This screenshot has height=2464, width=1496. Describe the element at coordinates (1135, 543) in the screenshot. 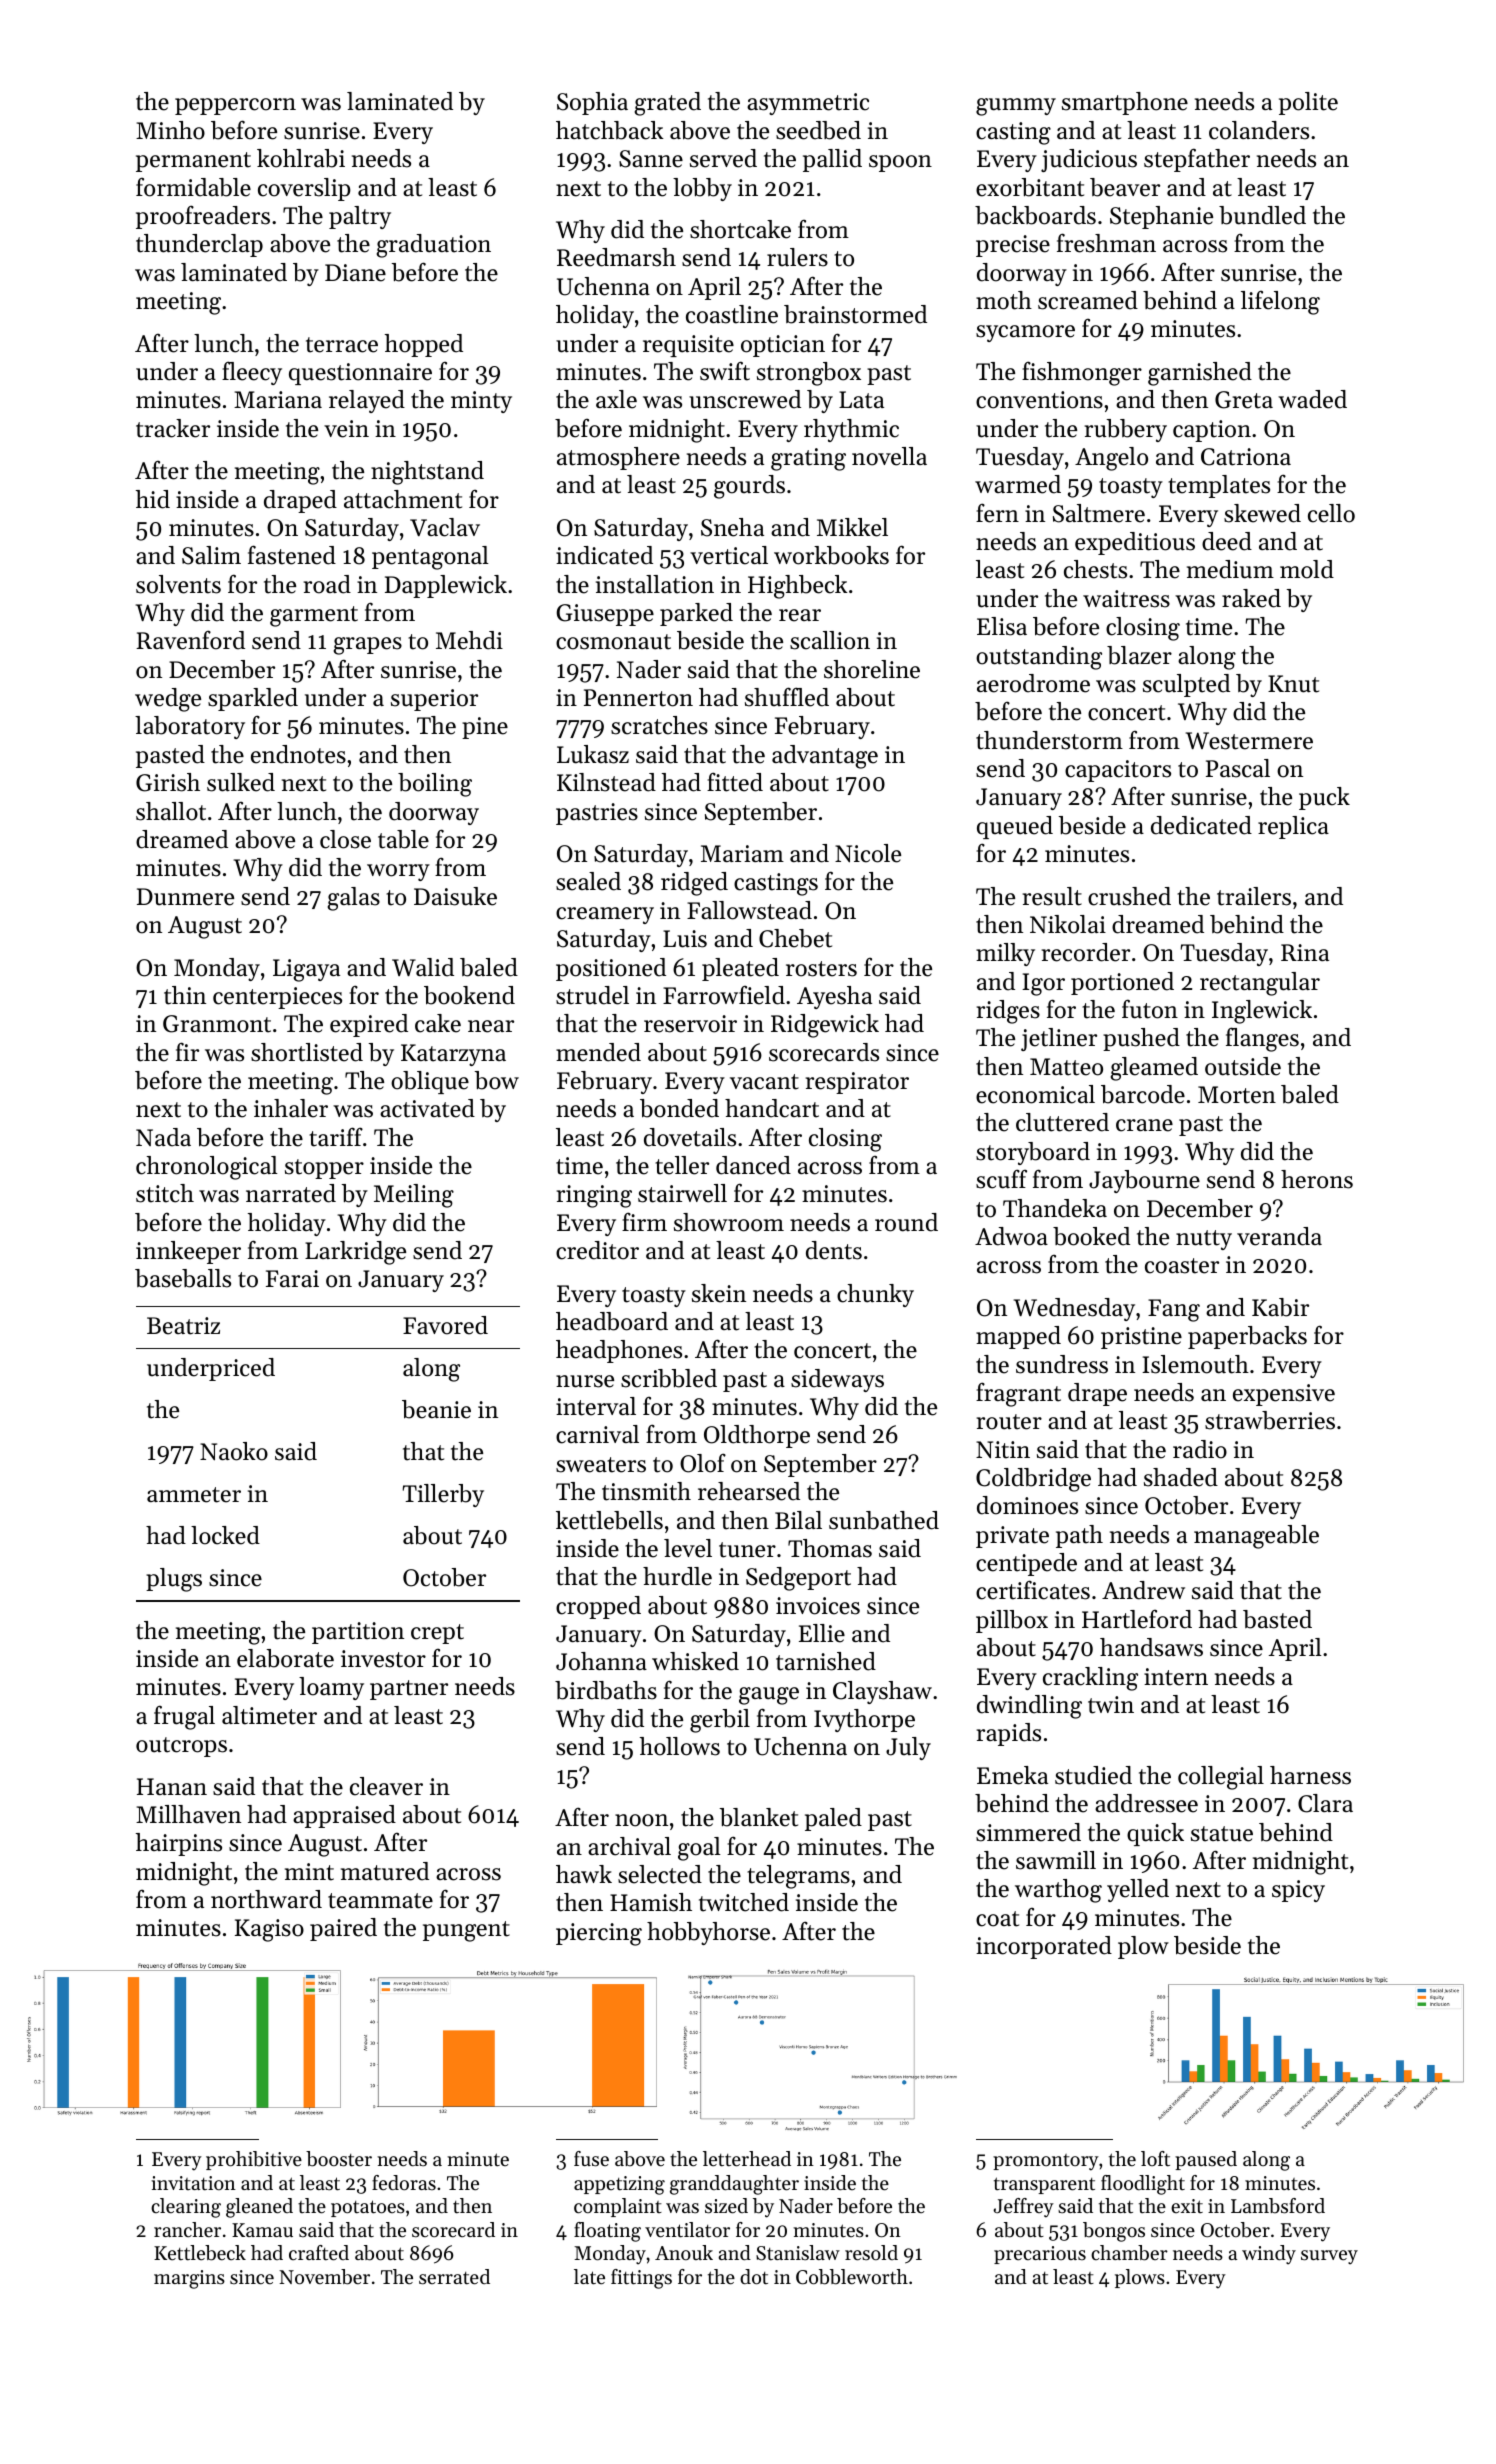

I see `expeditious` at that location.
